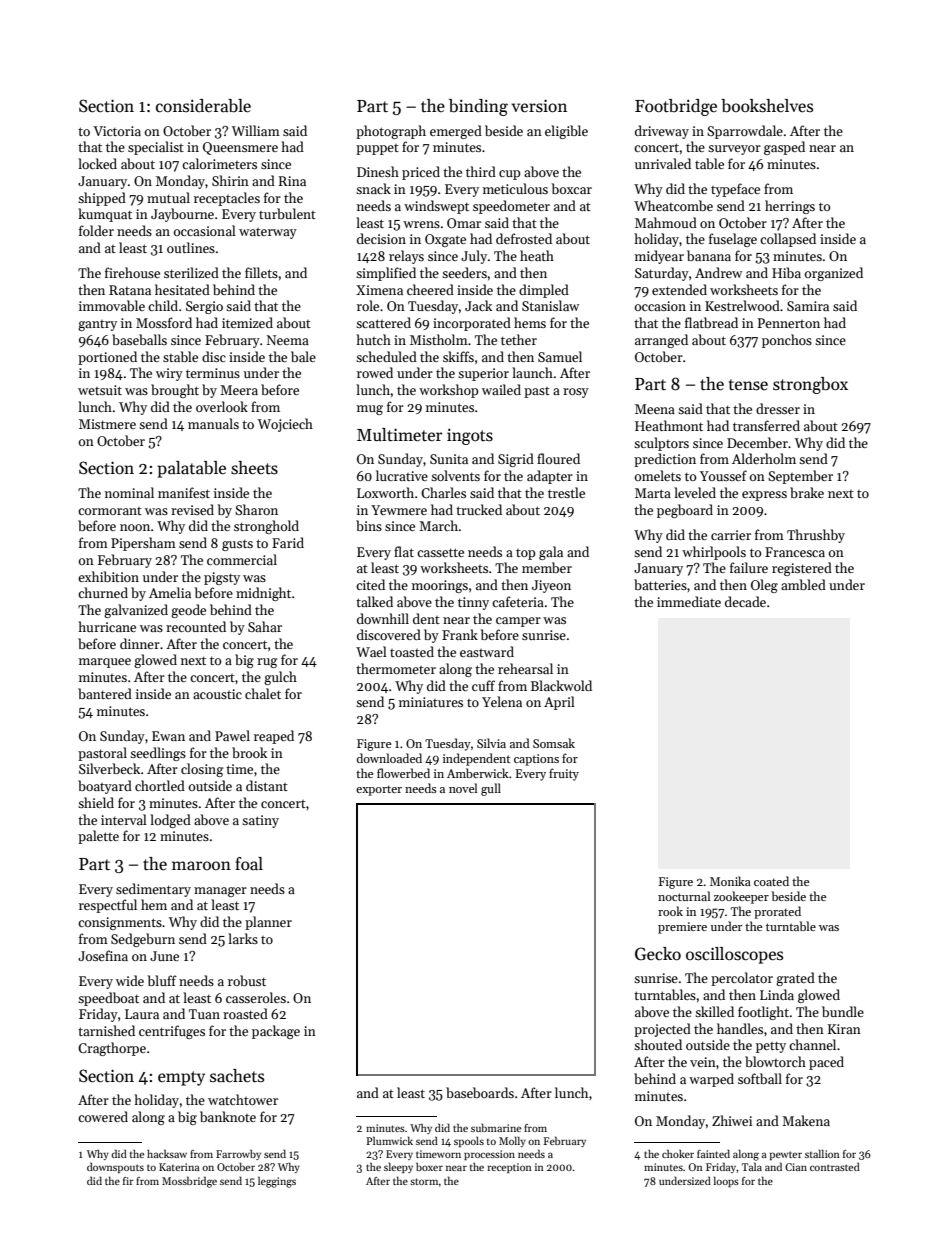  I want to click on floured, so click(558, 458).
